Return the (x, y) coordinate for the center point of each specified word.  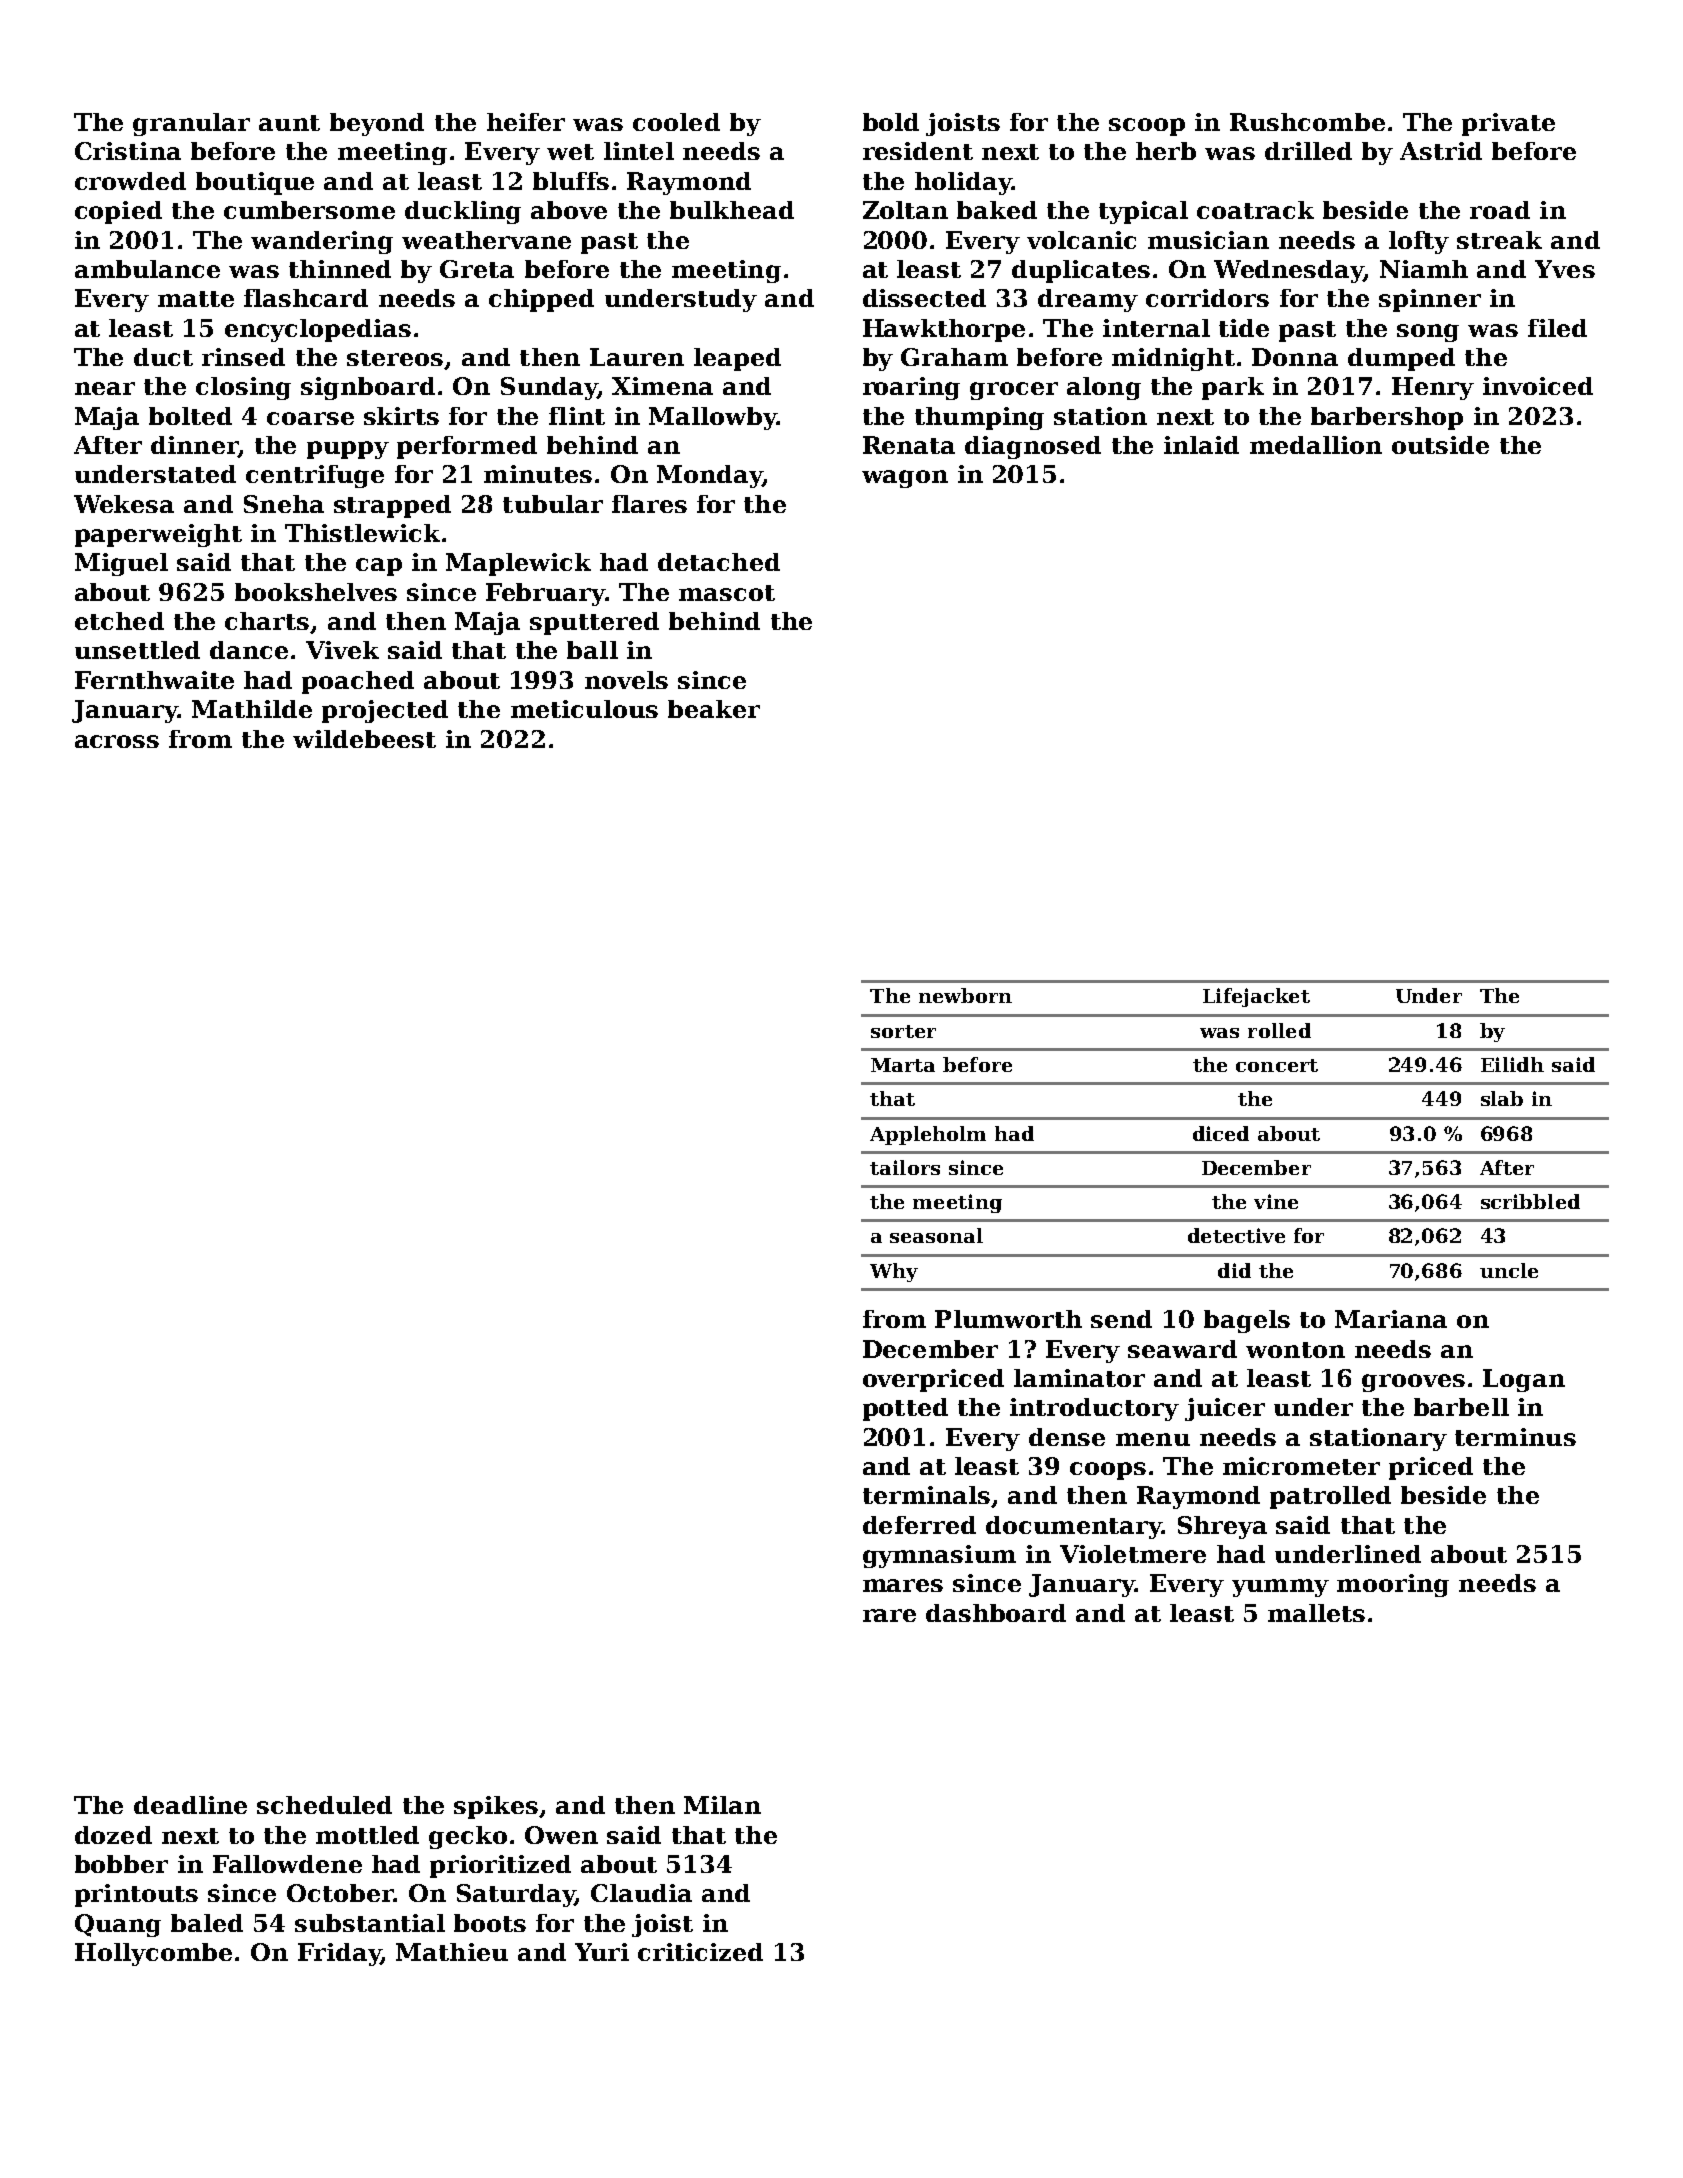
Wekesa (124, 504)
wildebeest (364, 739)
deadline (190, 1805)
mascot (727, 593)
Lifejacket (1256, 997)
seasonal (936, 1235)
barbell (1461, 1407)
